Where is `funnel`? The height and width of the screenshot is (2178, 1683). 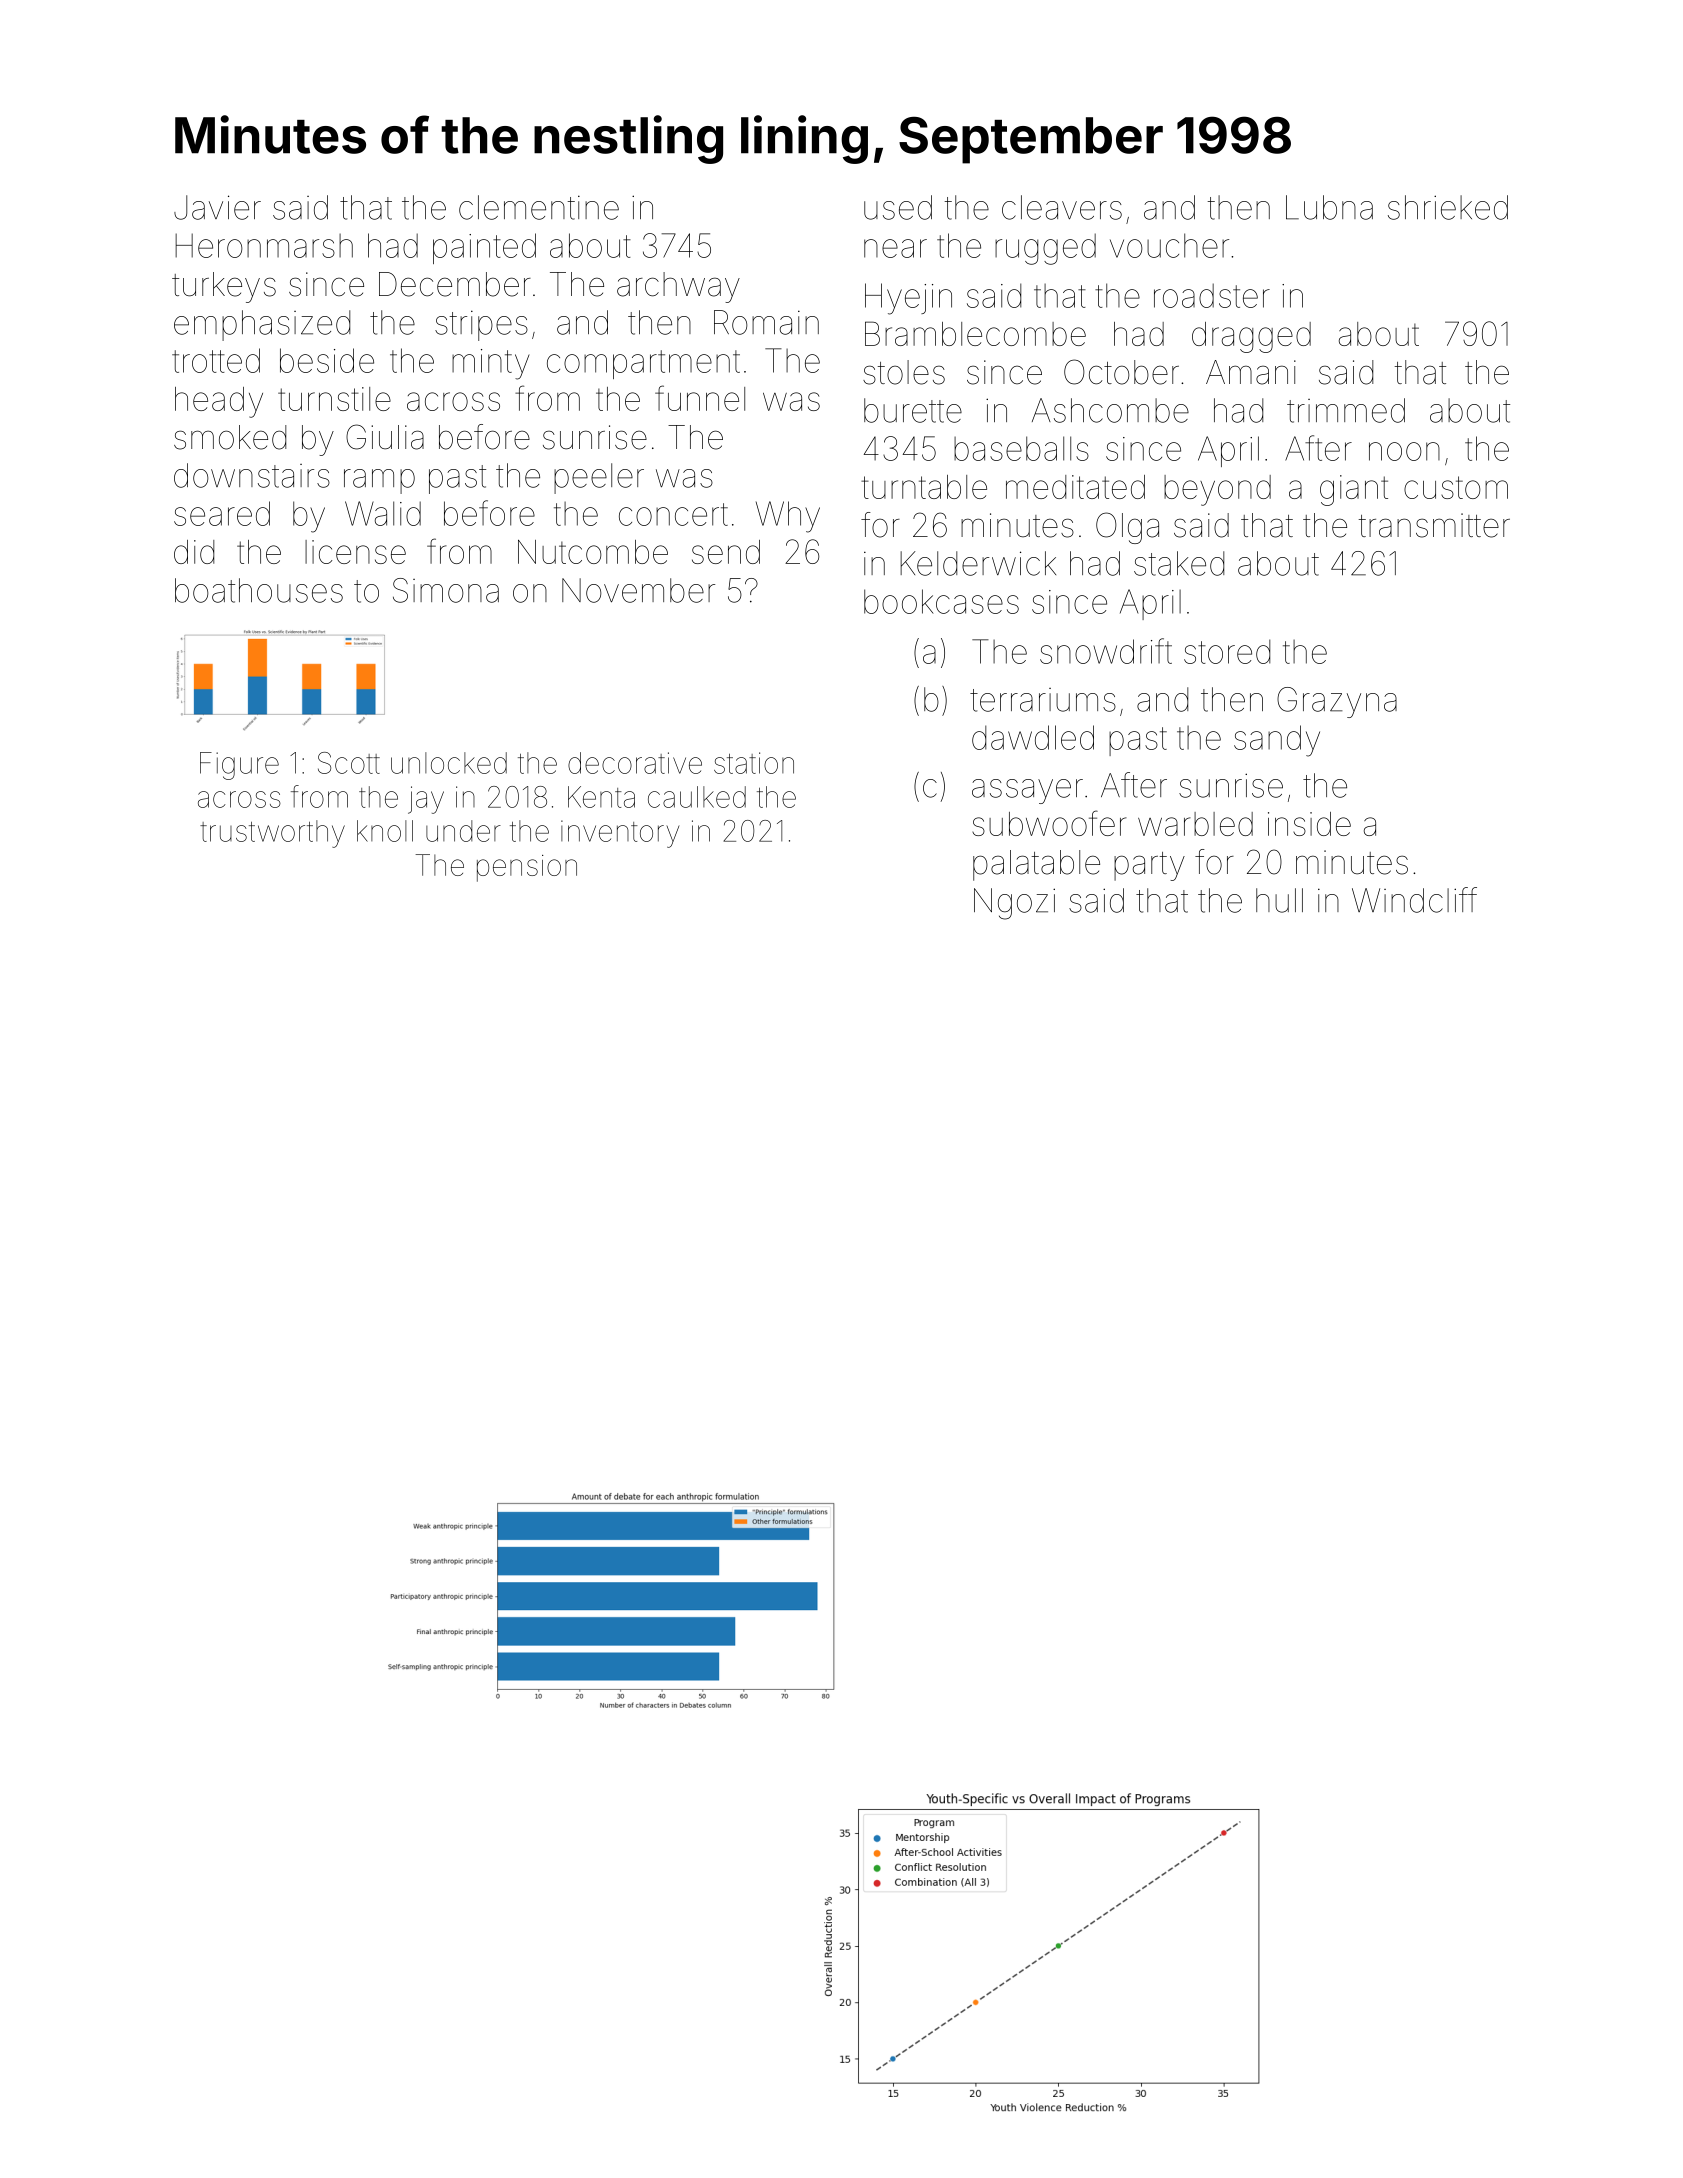
funnel is located at coordinates (700, 398).
